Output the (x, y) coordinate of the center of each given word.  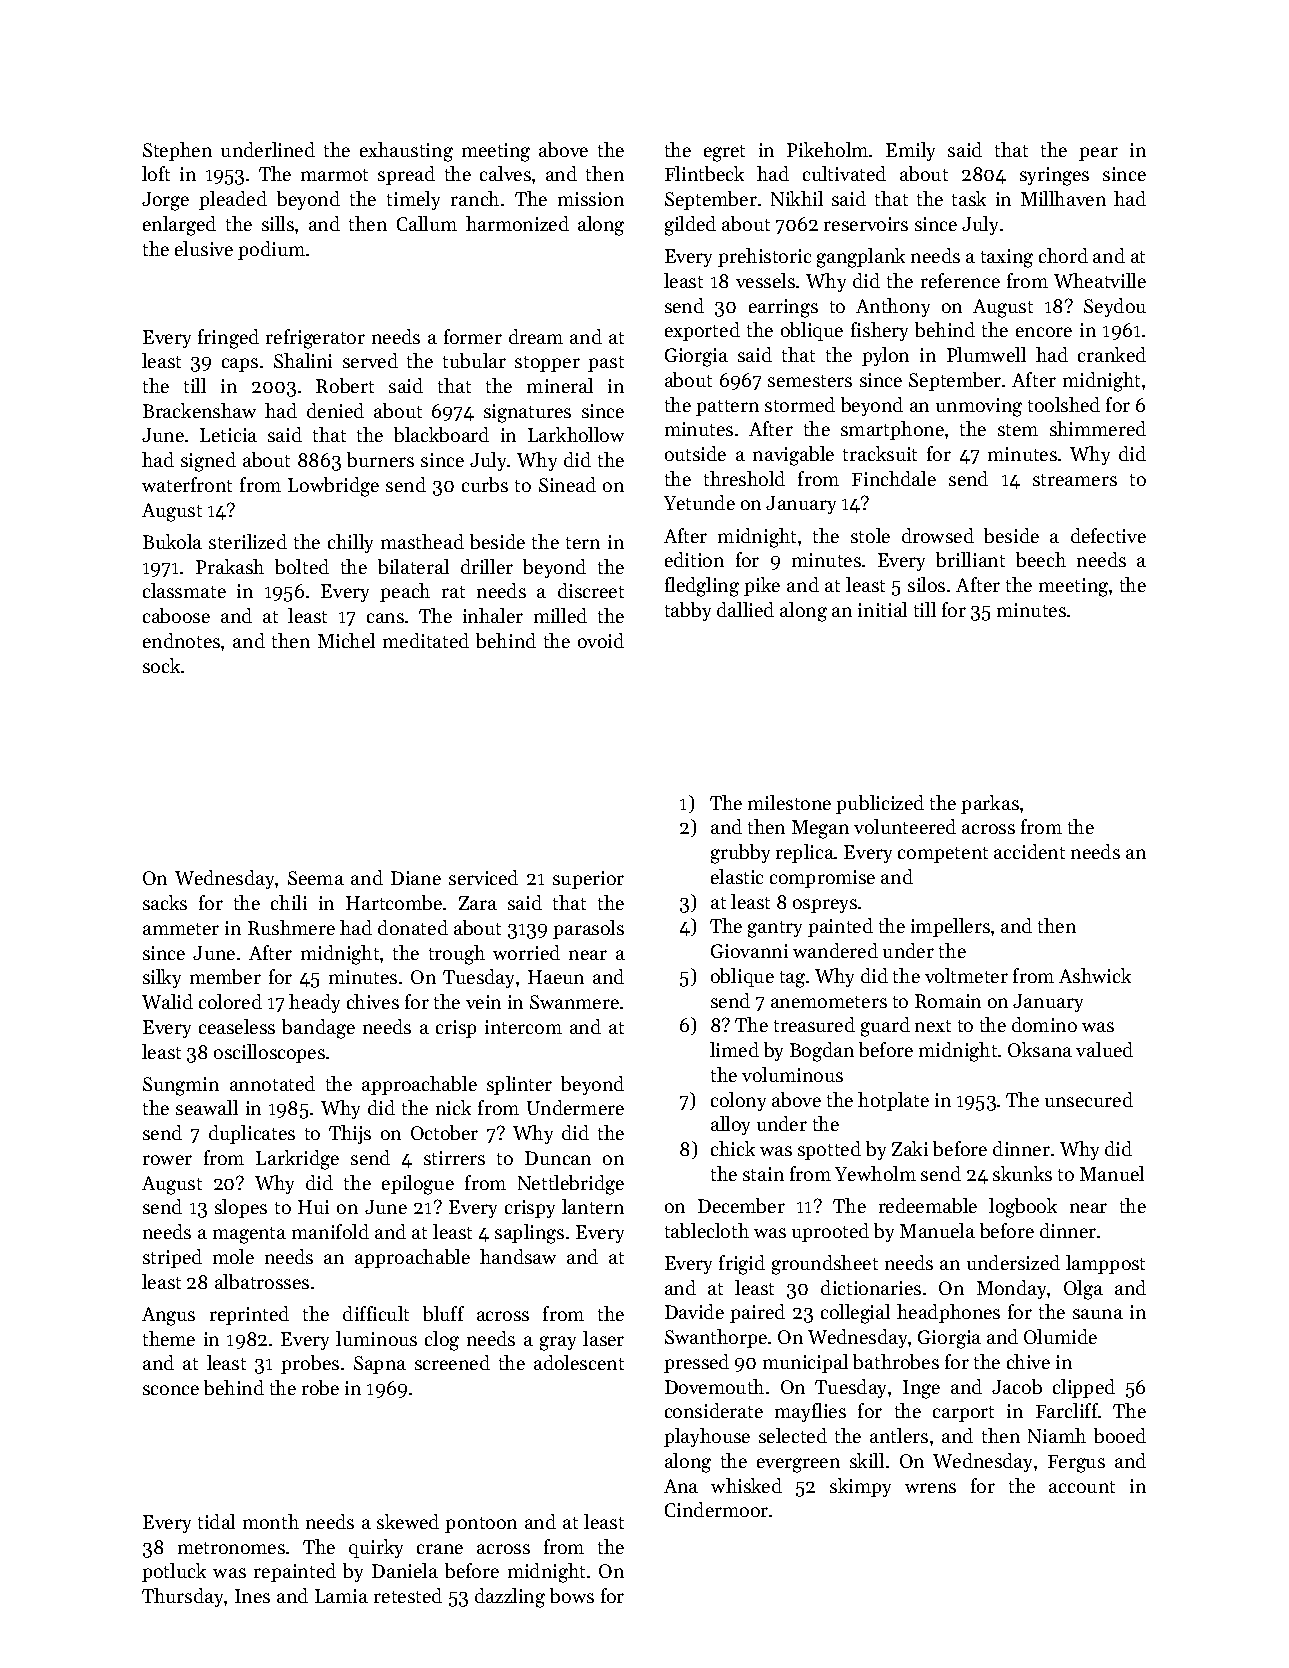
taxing (1007, 258)
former (473, 336)
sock (161, 665)
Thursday (183, 1597)
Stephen (177, 151)
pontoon (481, 1525)
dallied (745, 609)
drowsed (938, 535)
